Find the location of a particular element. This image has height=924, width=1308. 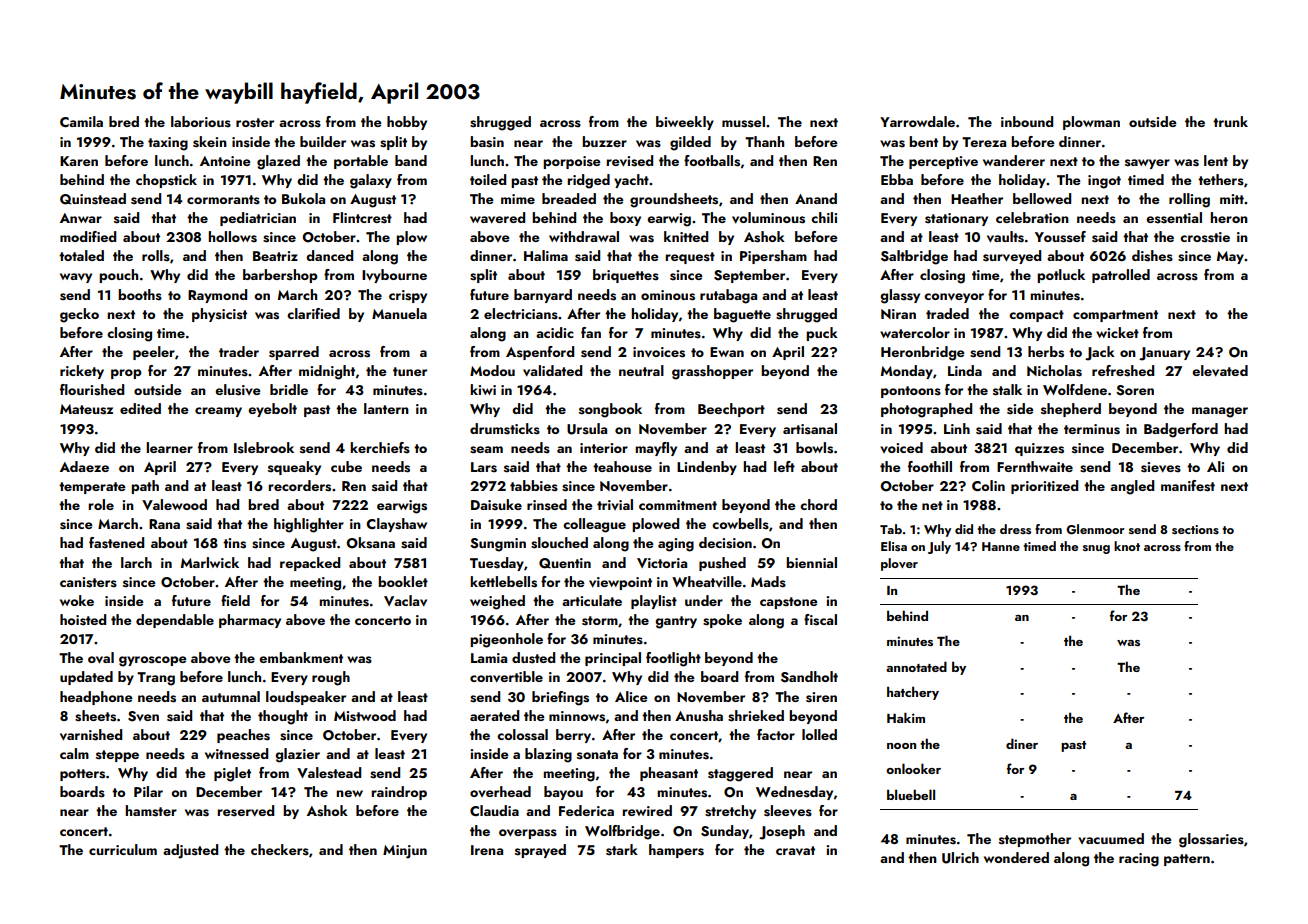

pharmacy is located at coordinates (250, 621).
